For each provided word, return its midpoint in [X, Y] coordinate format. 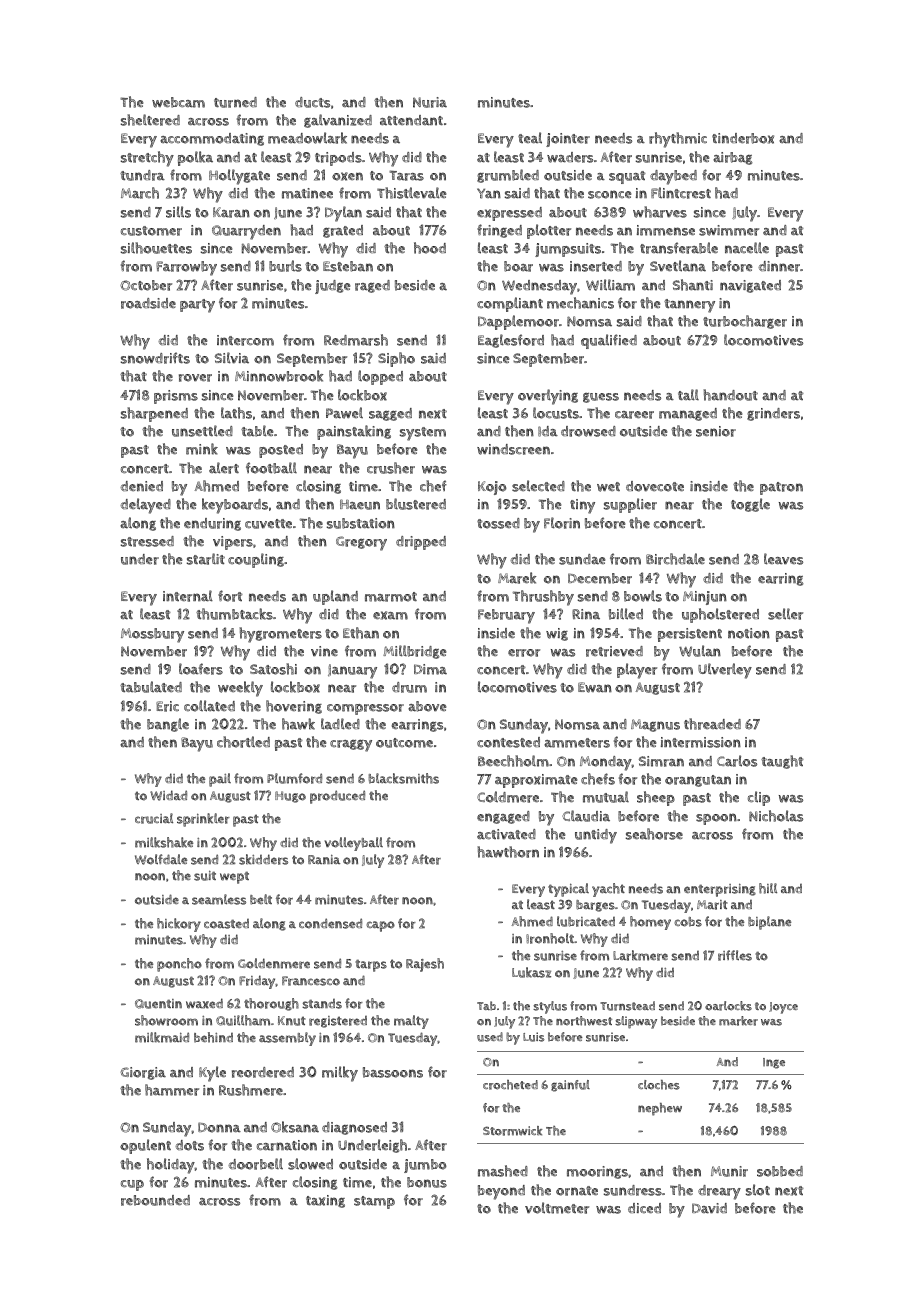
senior [716, 431]
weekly [240, 689]
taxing [325, 1201]
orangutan [698, 781]
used [490, 1037]
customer [151, 231]
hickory [179, 925]
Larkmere [640, 955]
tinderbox [743, 138]
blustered [416, 504]
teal [530, 138]
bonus [427, 1182]
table [257, 431]
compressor [365, 709]
